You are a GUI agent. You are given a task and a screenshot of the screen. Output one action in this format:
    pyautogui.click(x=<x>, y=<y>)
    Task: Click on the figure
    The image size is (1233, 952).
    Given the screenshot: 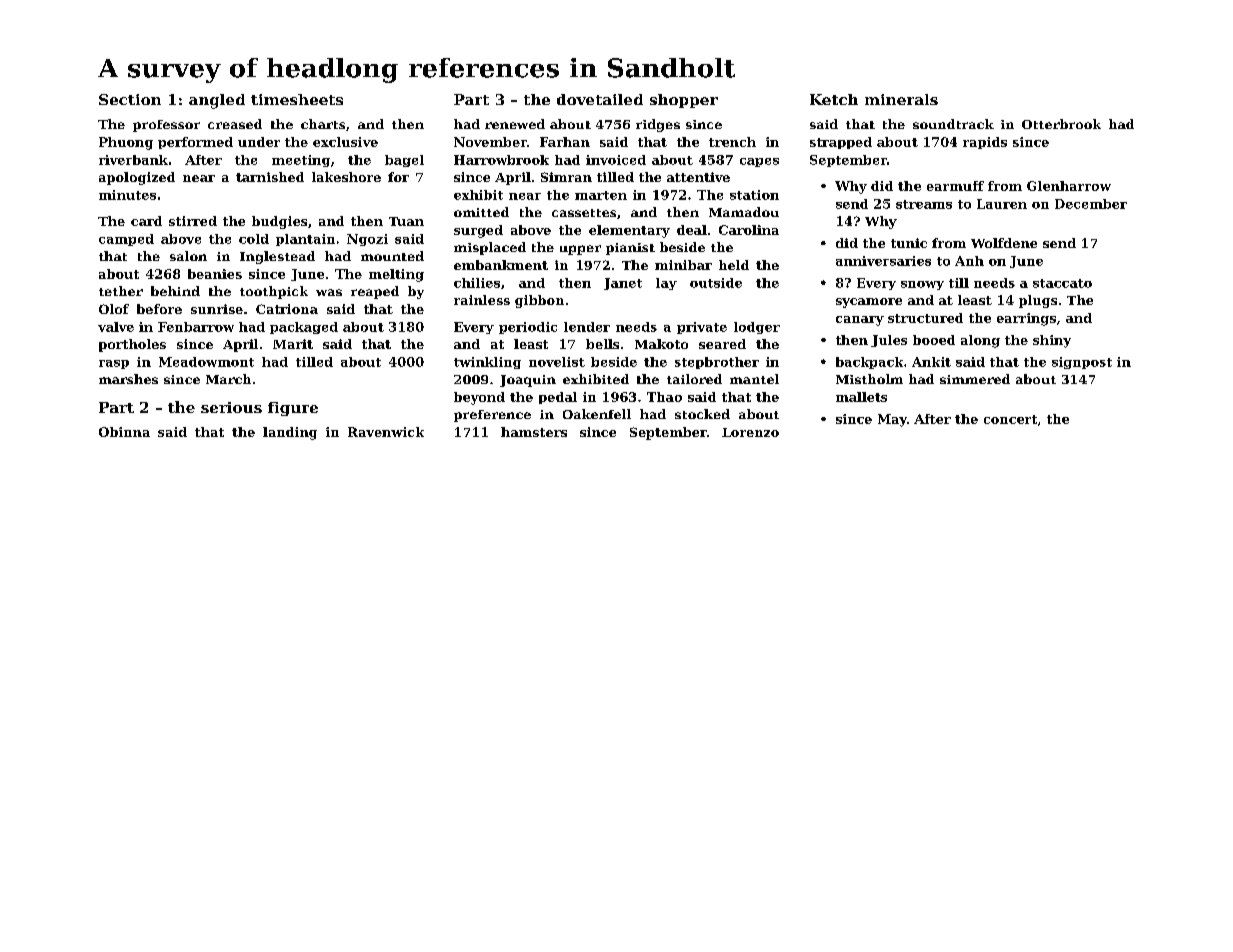 What is the action you would take?
    pyautogui.click(x=293, y=409)
